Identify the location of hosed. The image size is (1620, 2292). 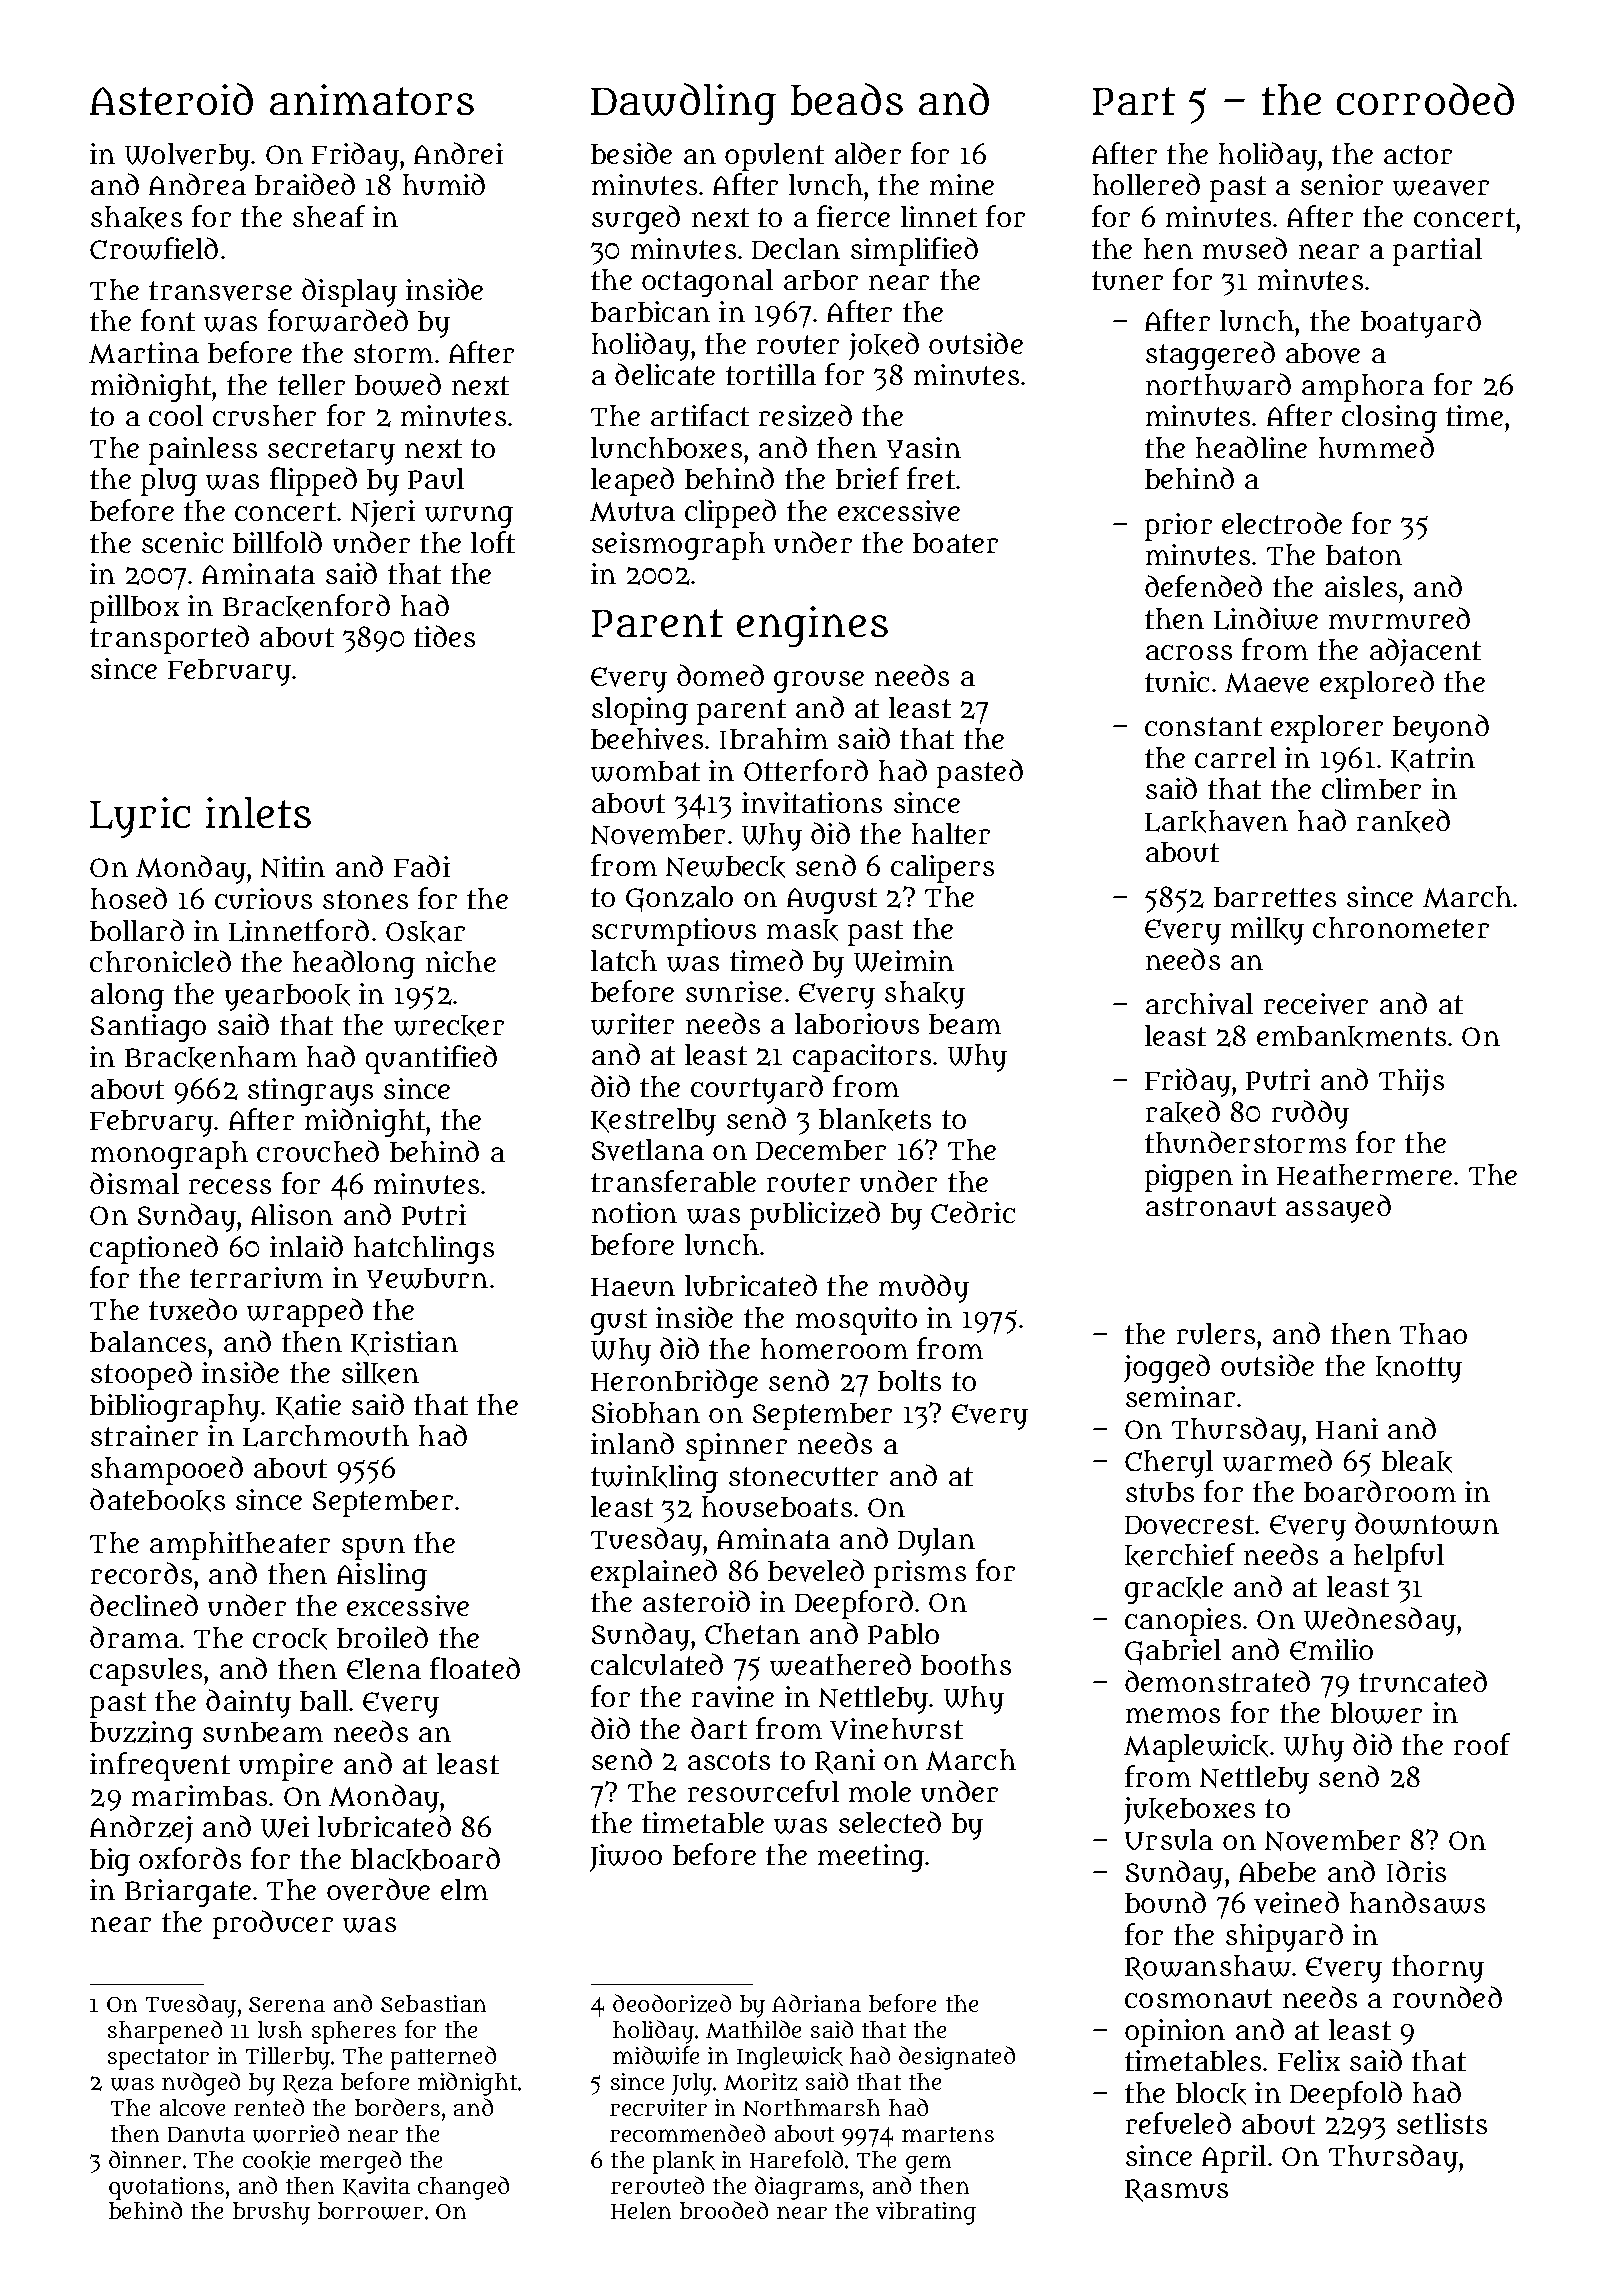
(129, 898).
